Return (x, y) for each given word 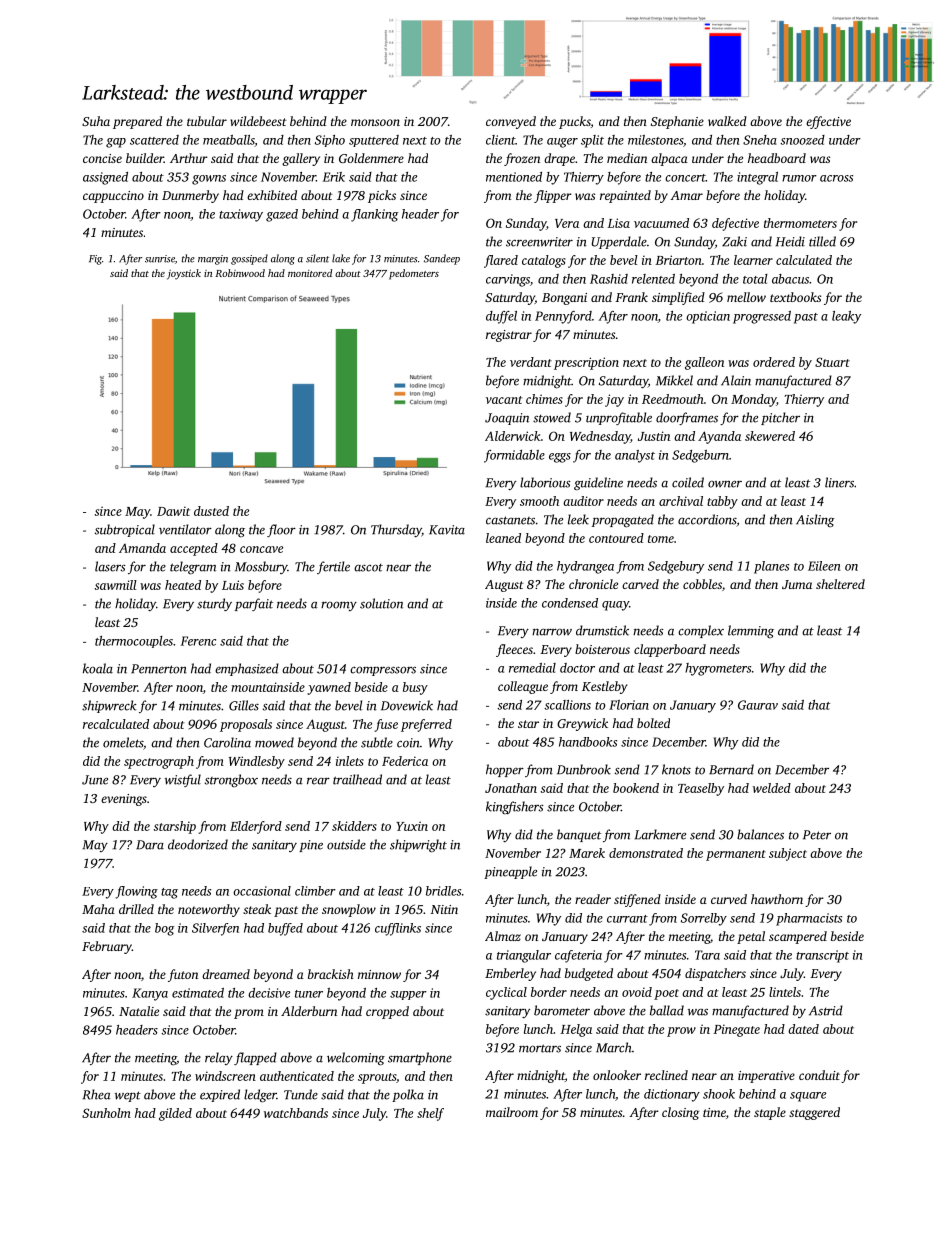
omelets (123, 742)
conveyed (511, 122)
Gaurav (758, 705)
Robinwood (240, 273)
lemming (751, 631)
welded (772, 788)
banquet (579, 835)
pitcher (780, 418)
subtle (377, 742)
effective (828, 122)
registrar (509, 336)
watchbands (296, 1113)
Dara (150, 845)
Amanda (142, 548)
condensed (570, 603)
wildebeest (258, 121)
